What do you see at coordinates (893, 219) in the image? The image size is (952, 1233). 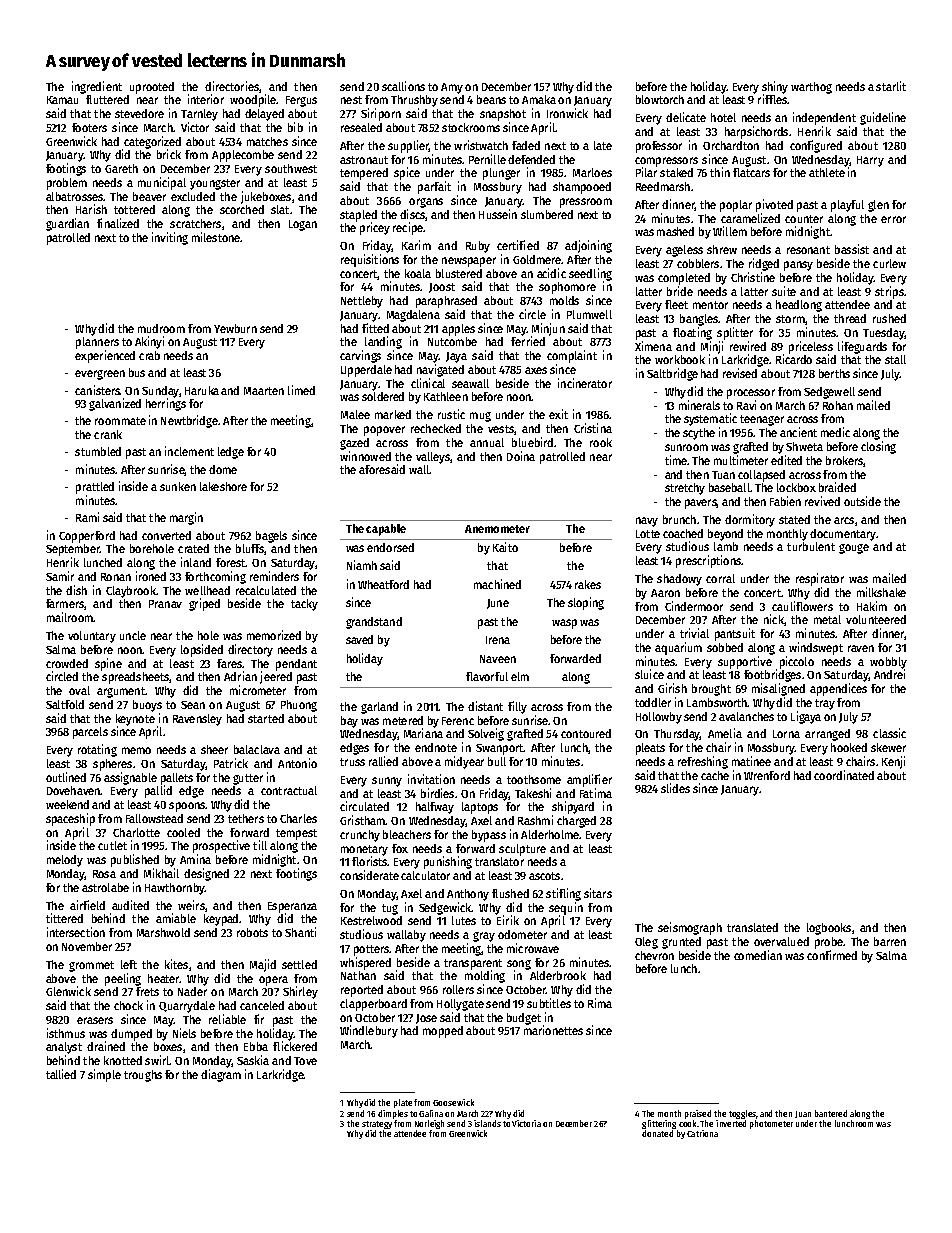 I see `error` at bounding box center [893, 219].
